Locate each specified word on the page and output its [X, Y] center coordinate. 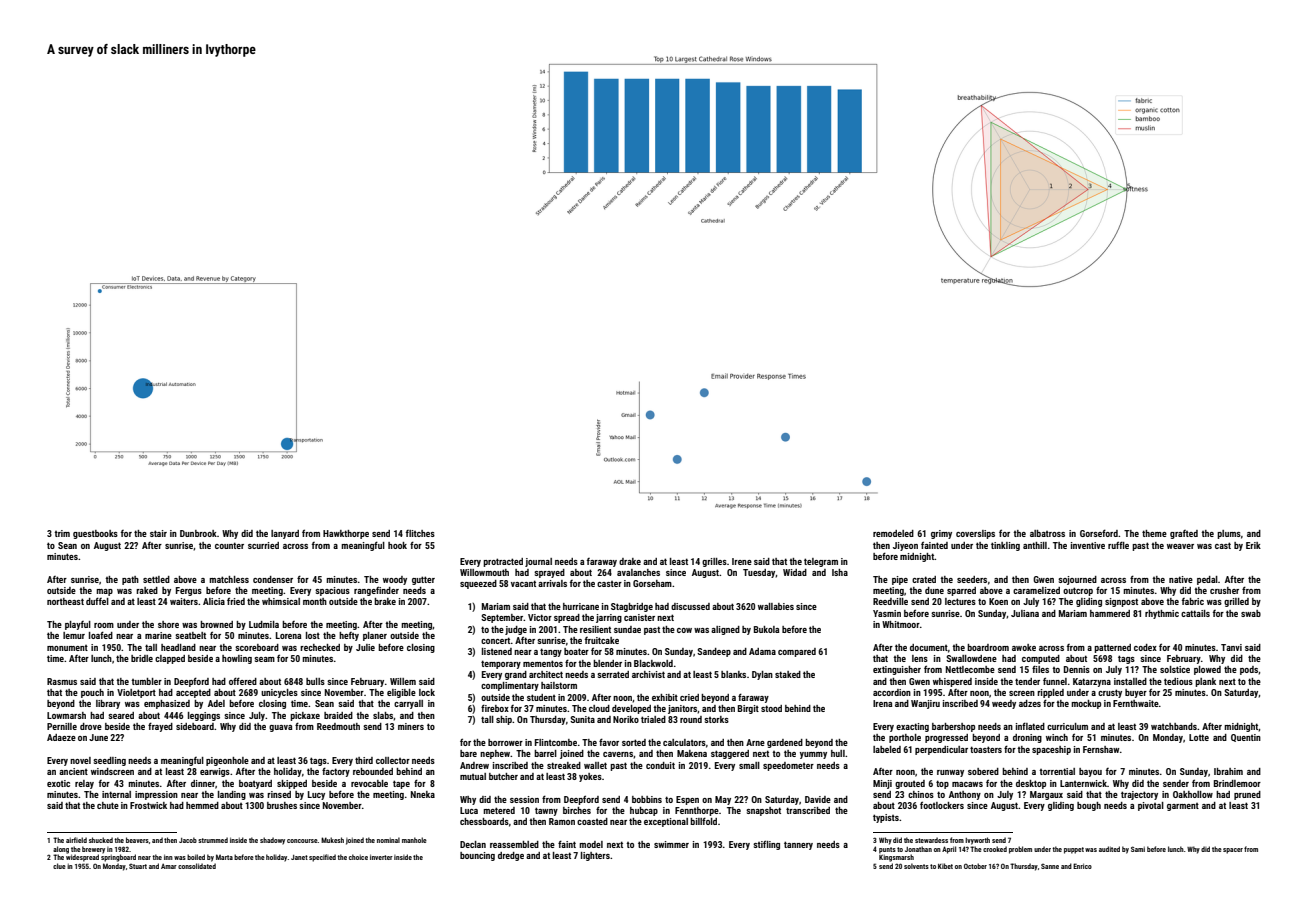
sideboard [195, 726]
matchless [229, 579]
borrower [505, 742]
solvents [916, 866]
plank [1205, 682]
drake [630, 561]
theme [1154, 533]
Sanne [1050, 866]
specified [322, 858]
